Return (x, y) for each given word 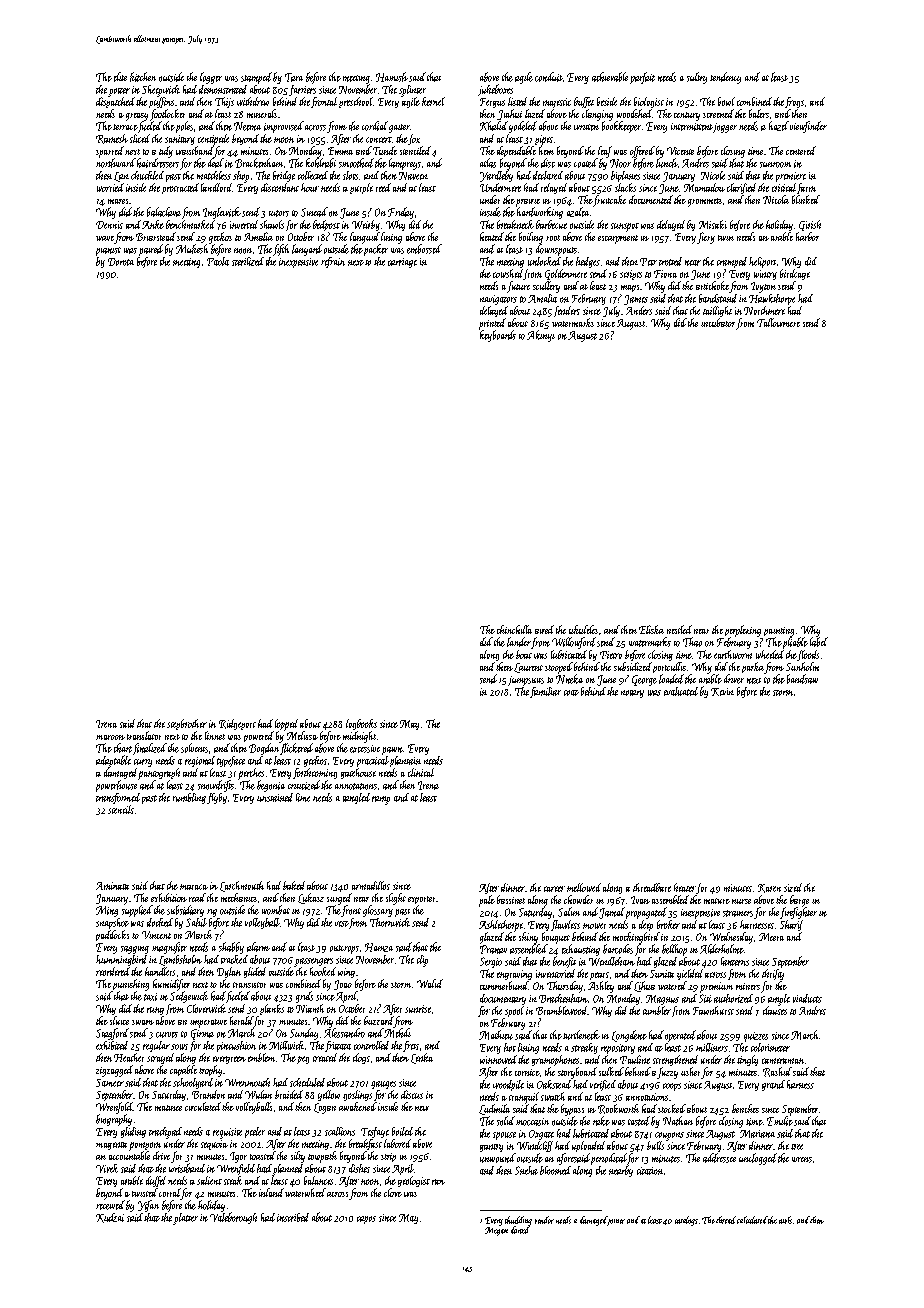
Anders (639, 310)
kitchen (143, 77)
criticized (304, 785)
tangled (356, 798)
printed (492, 324)
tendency (725, 78)
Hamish (392, 77)
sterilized (248, 261)
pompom (145, 1146)
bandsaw (802, 679)
